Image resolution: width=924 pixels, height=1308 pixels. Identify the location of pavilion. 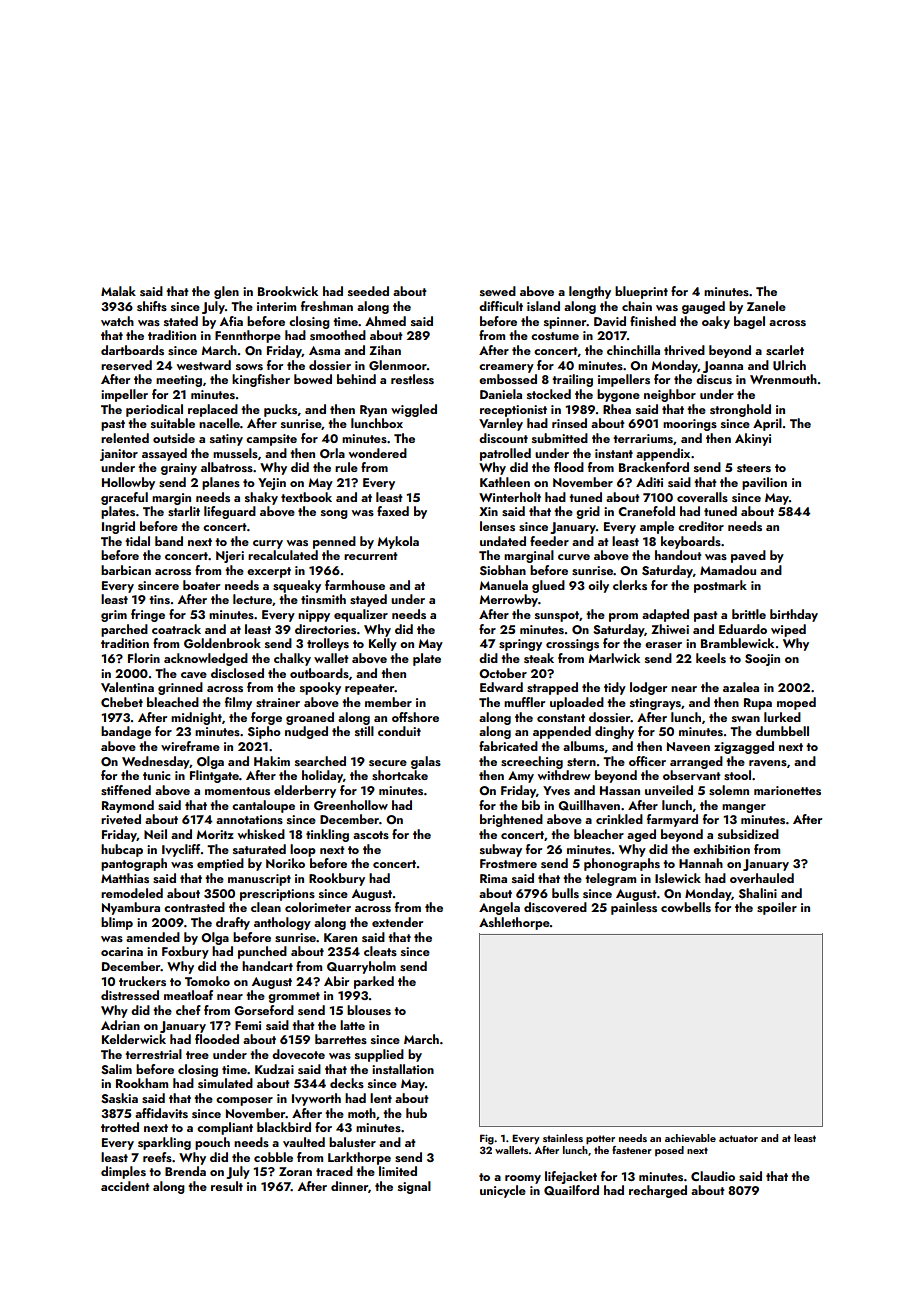
(764, 483).
